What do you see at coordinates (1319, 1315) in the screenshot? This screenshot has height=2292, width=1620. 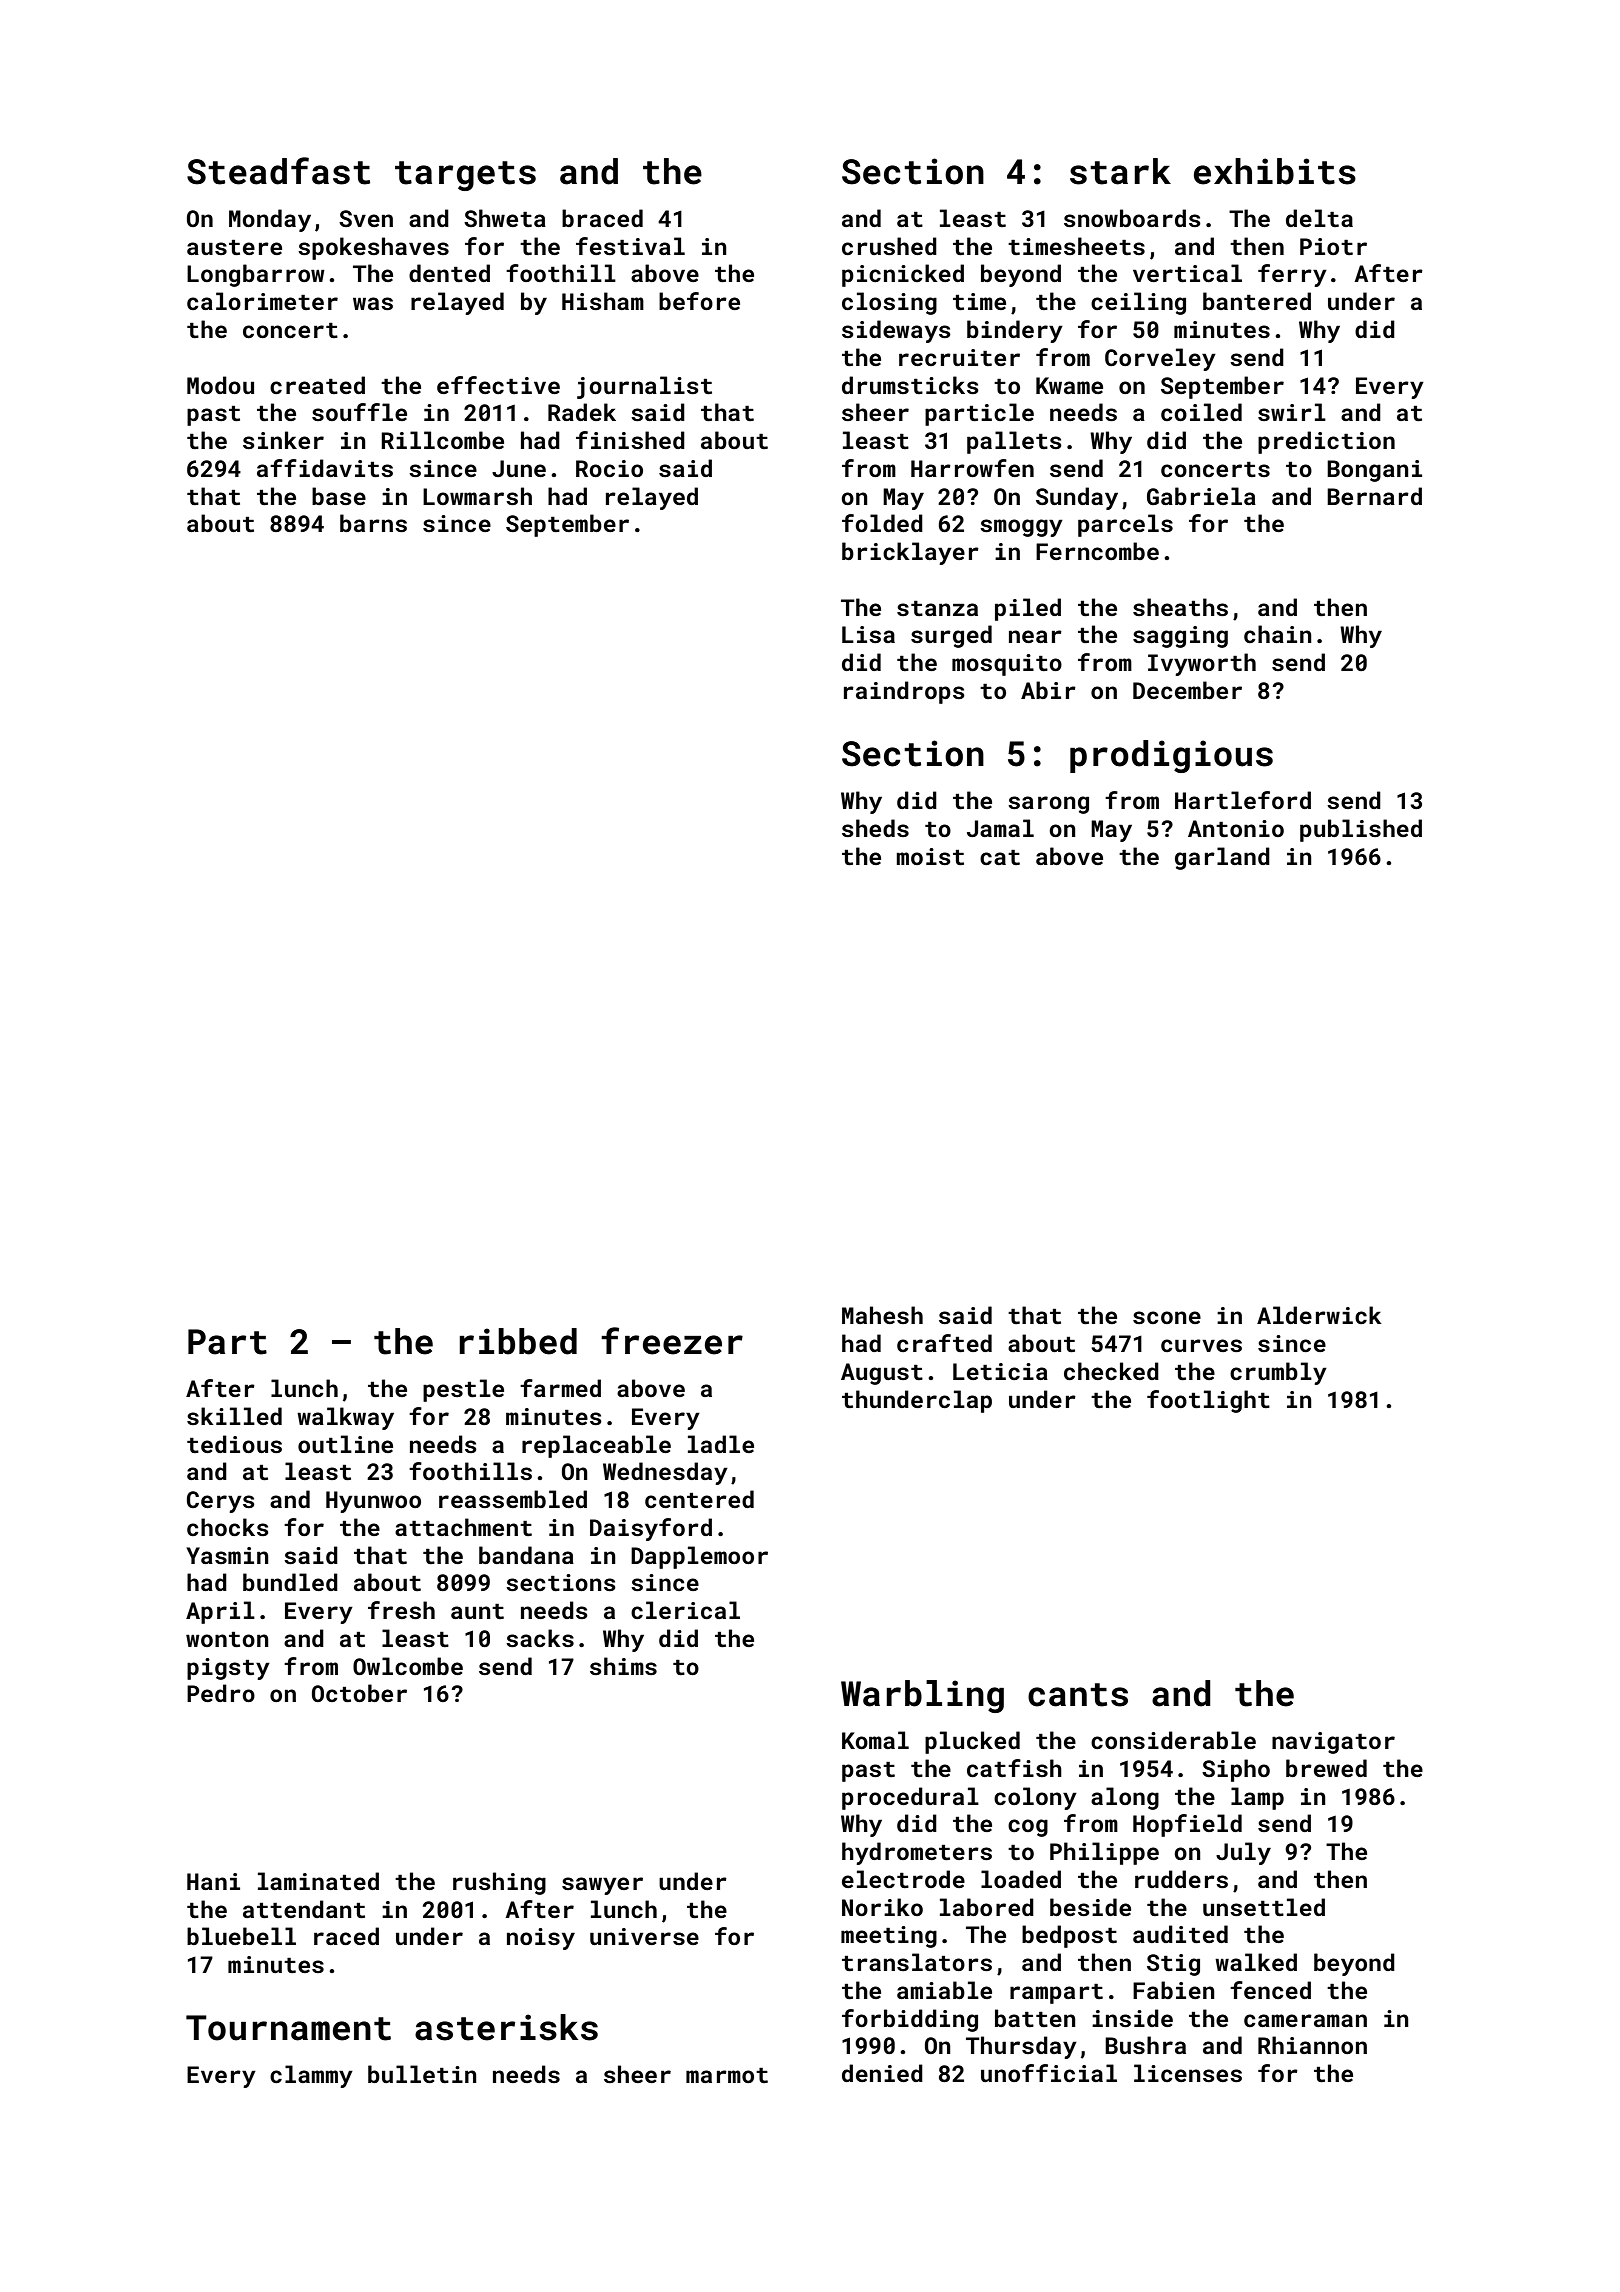 I see `Alderwick` at bounding box center [1319, 1315].
